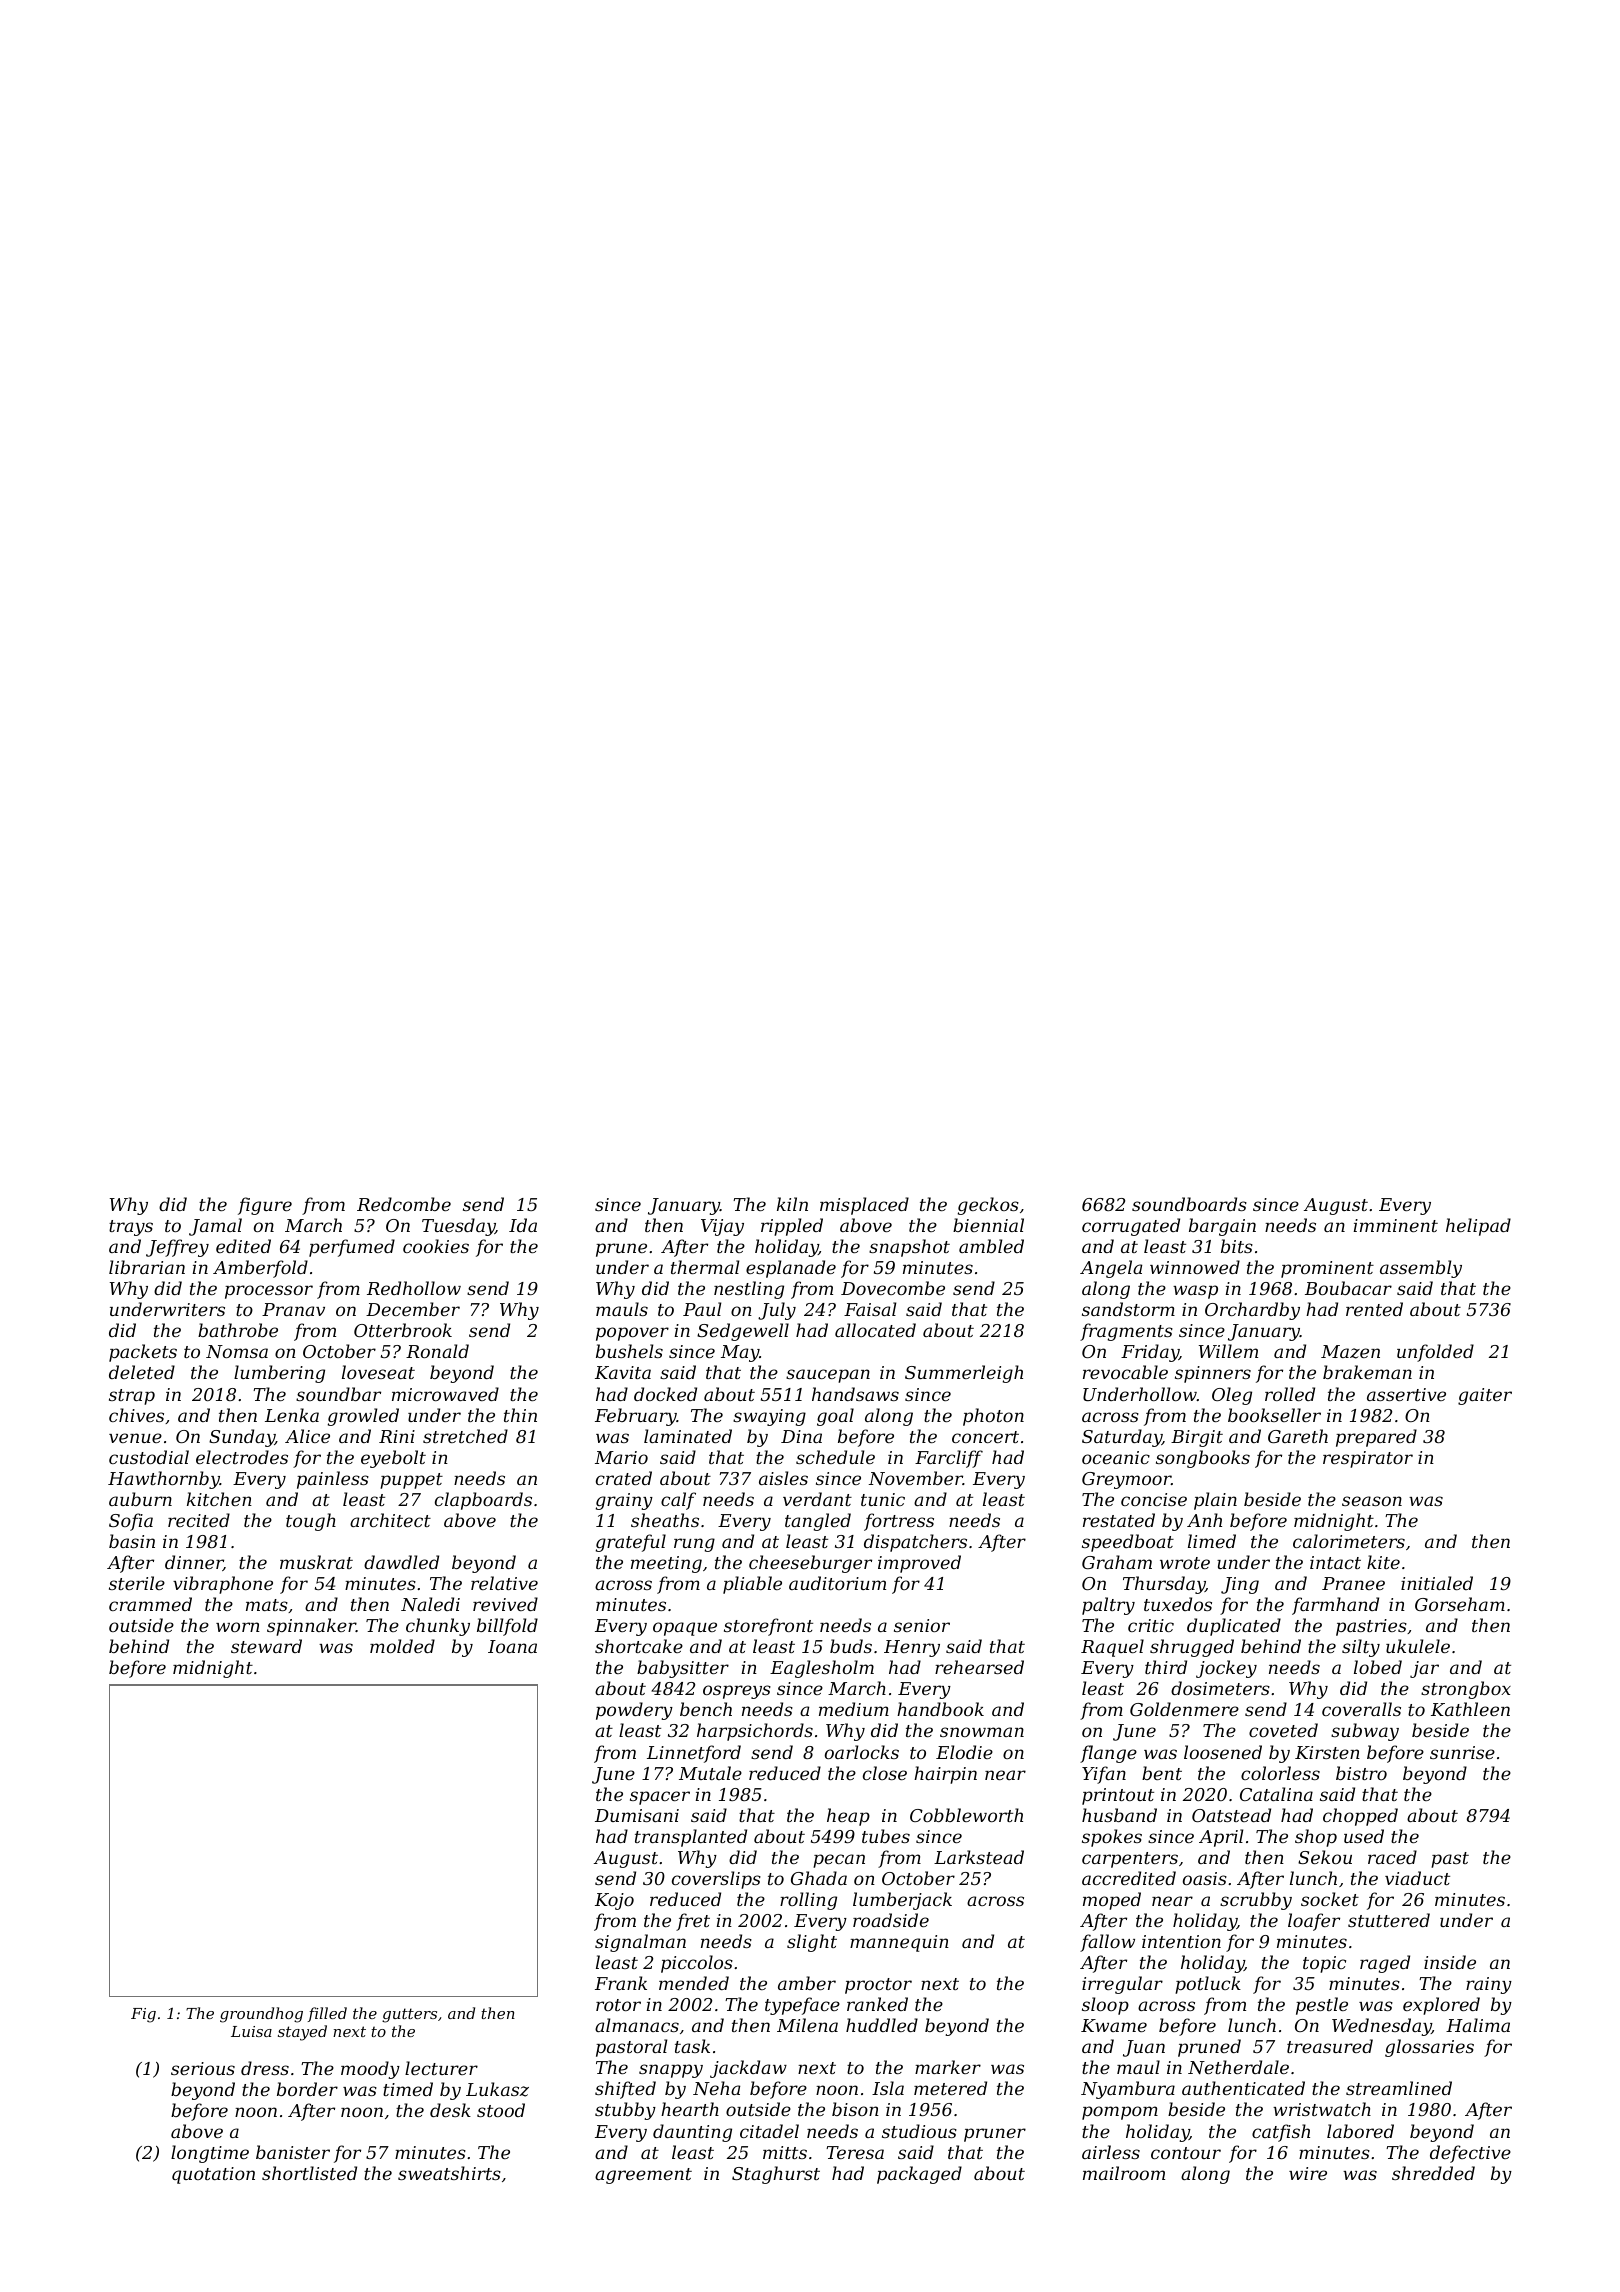  I want to click on soundboards, so click(1189, 1204).
